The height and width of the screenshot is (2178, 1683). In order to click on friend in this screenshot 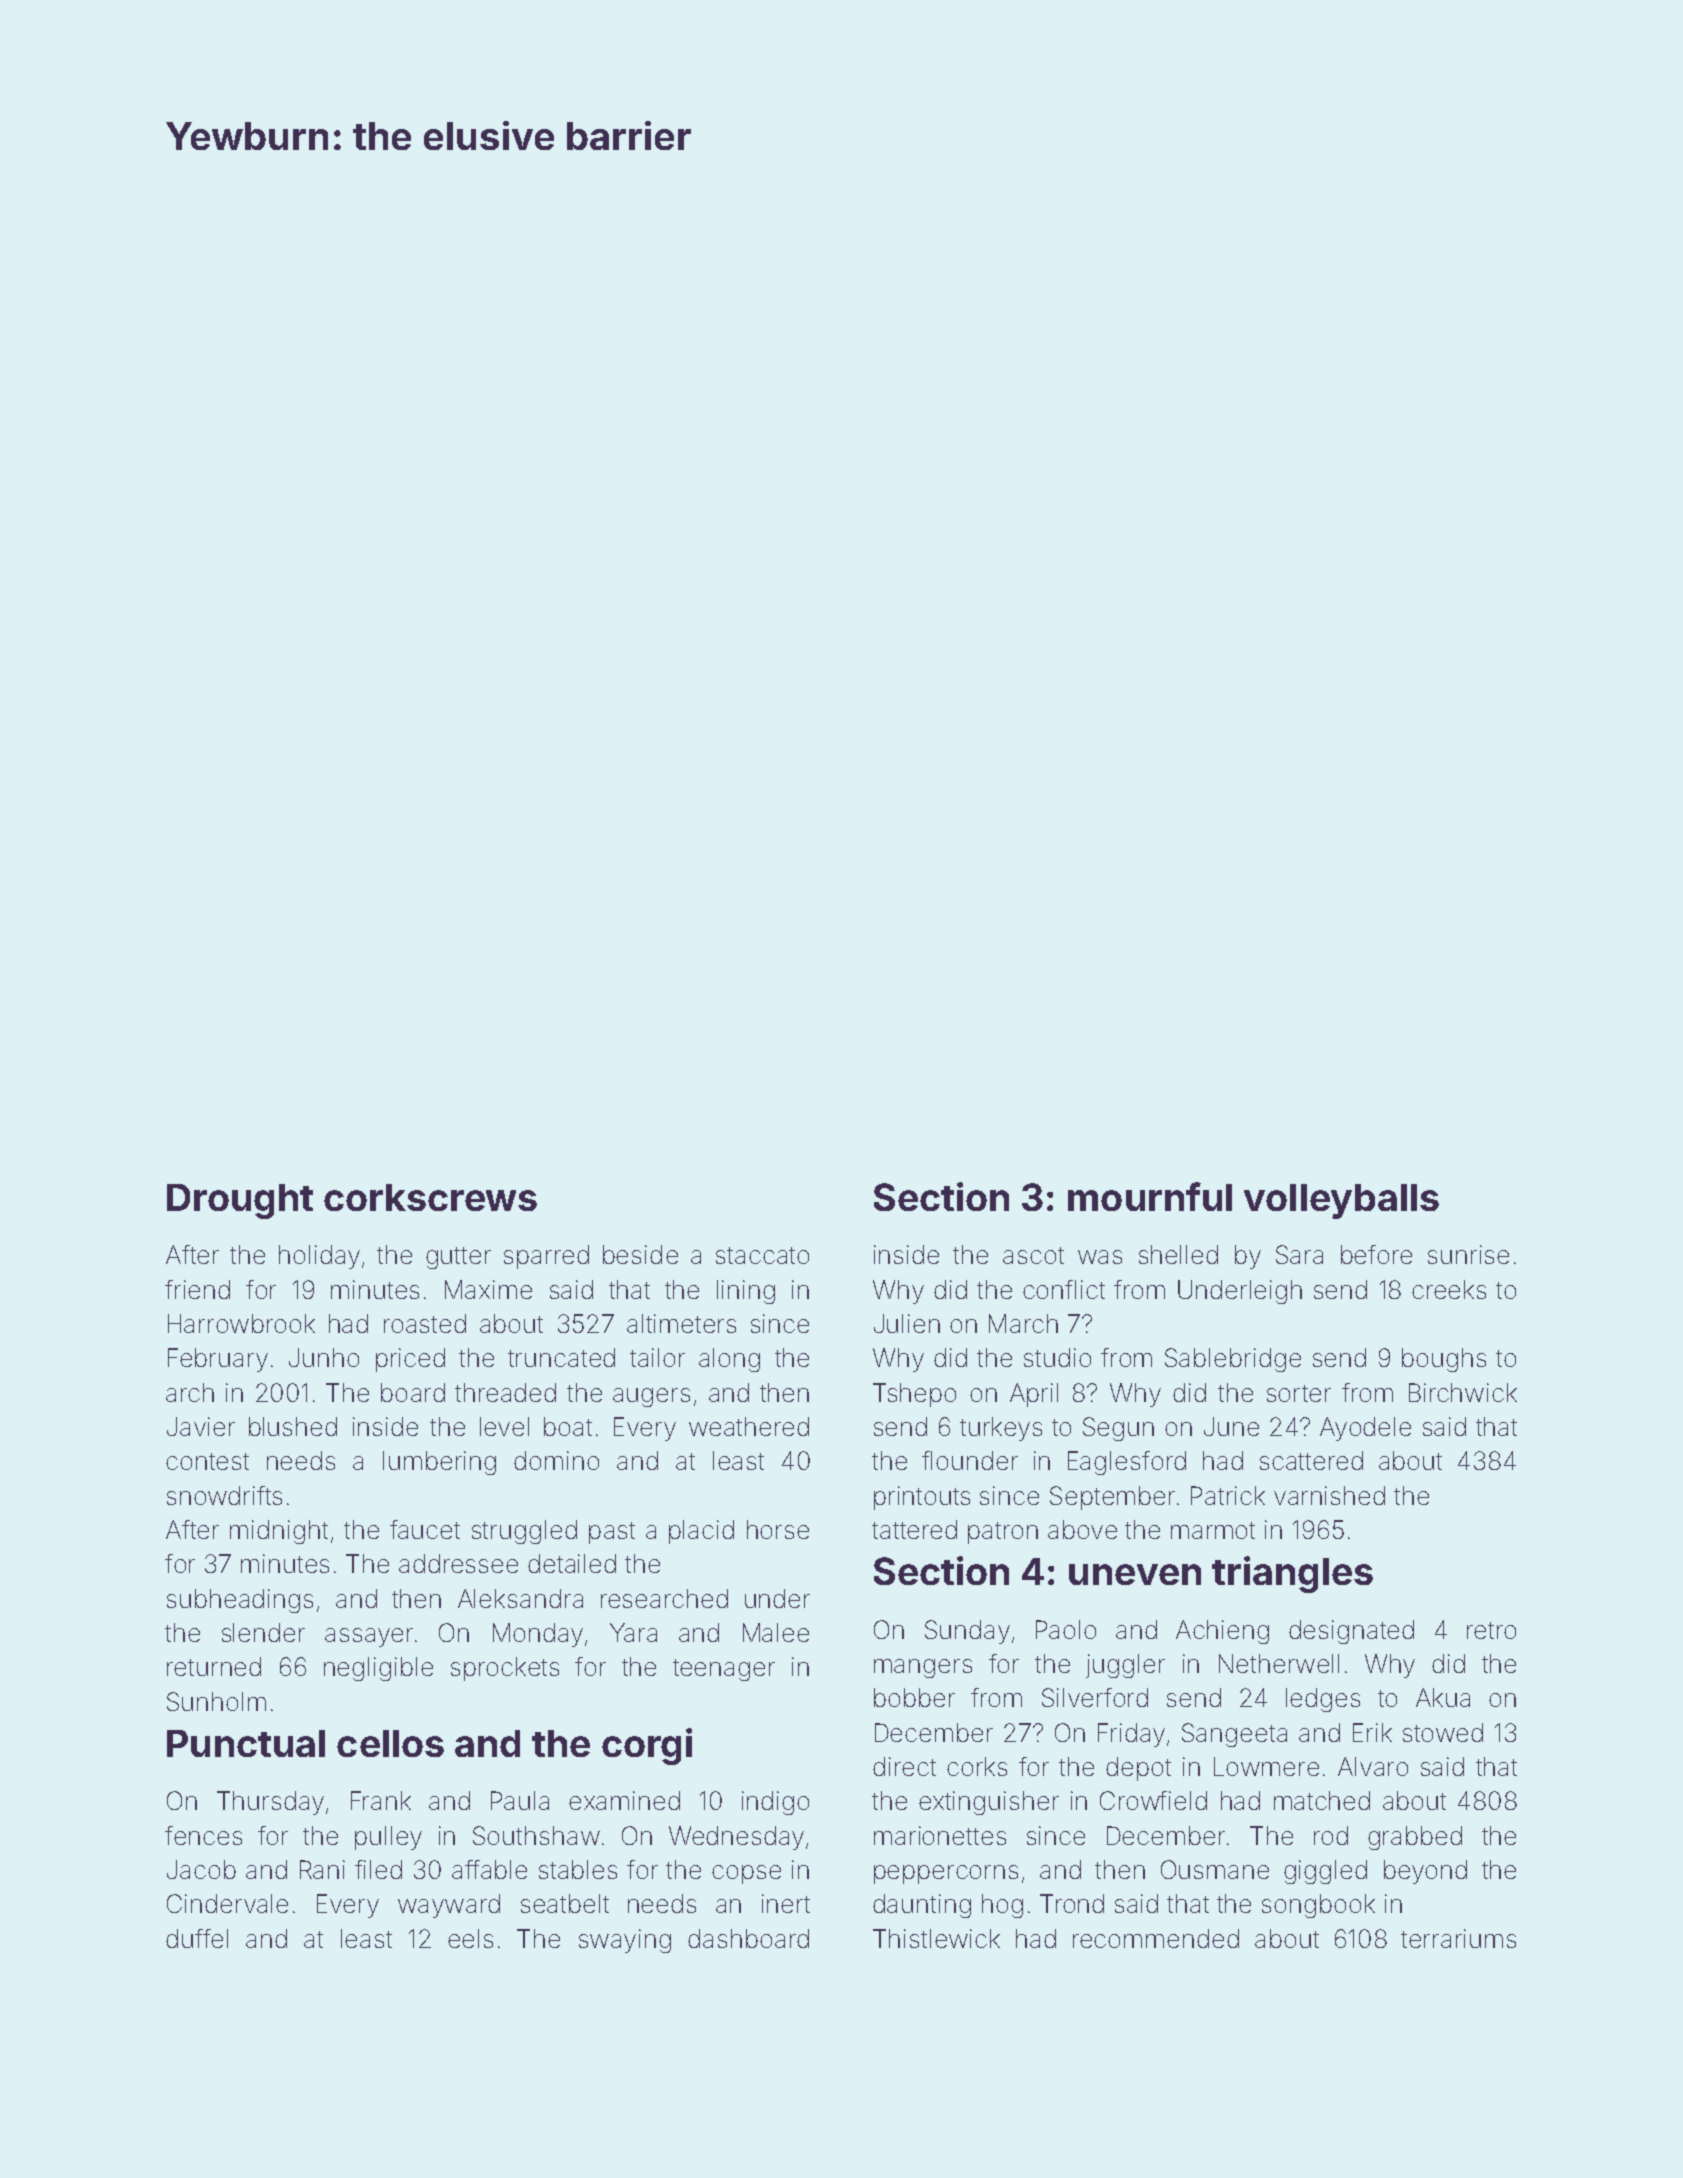, I will do `click(197, 1289)`.
